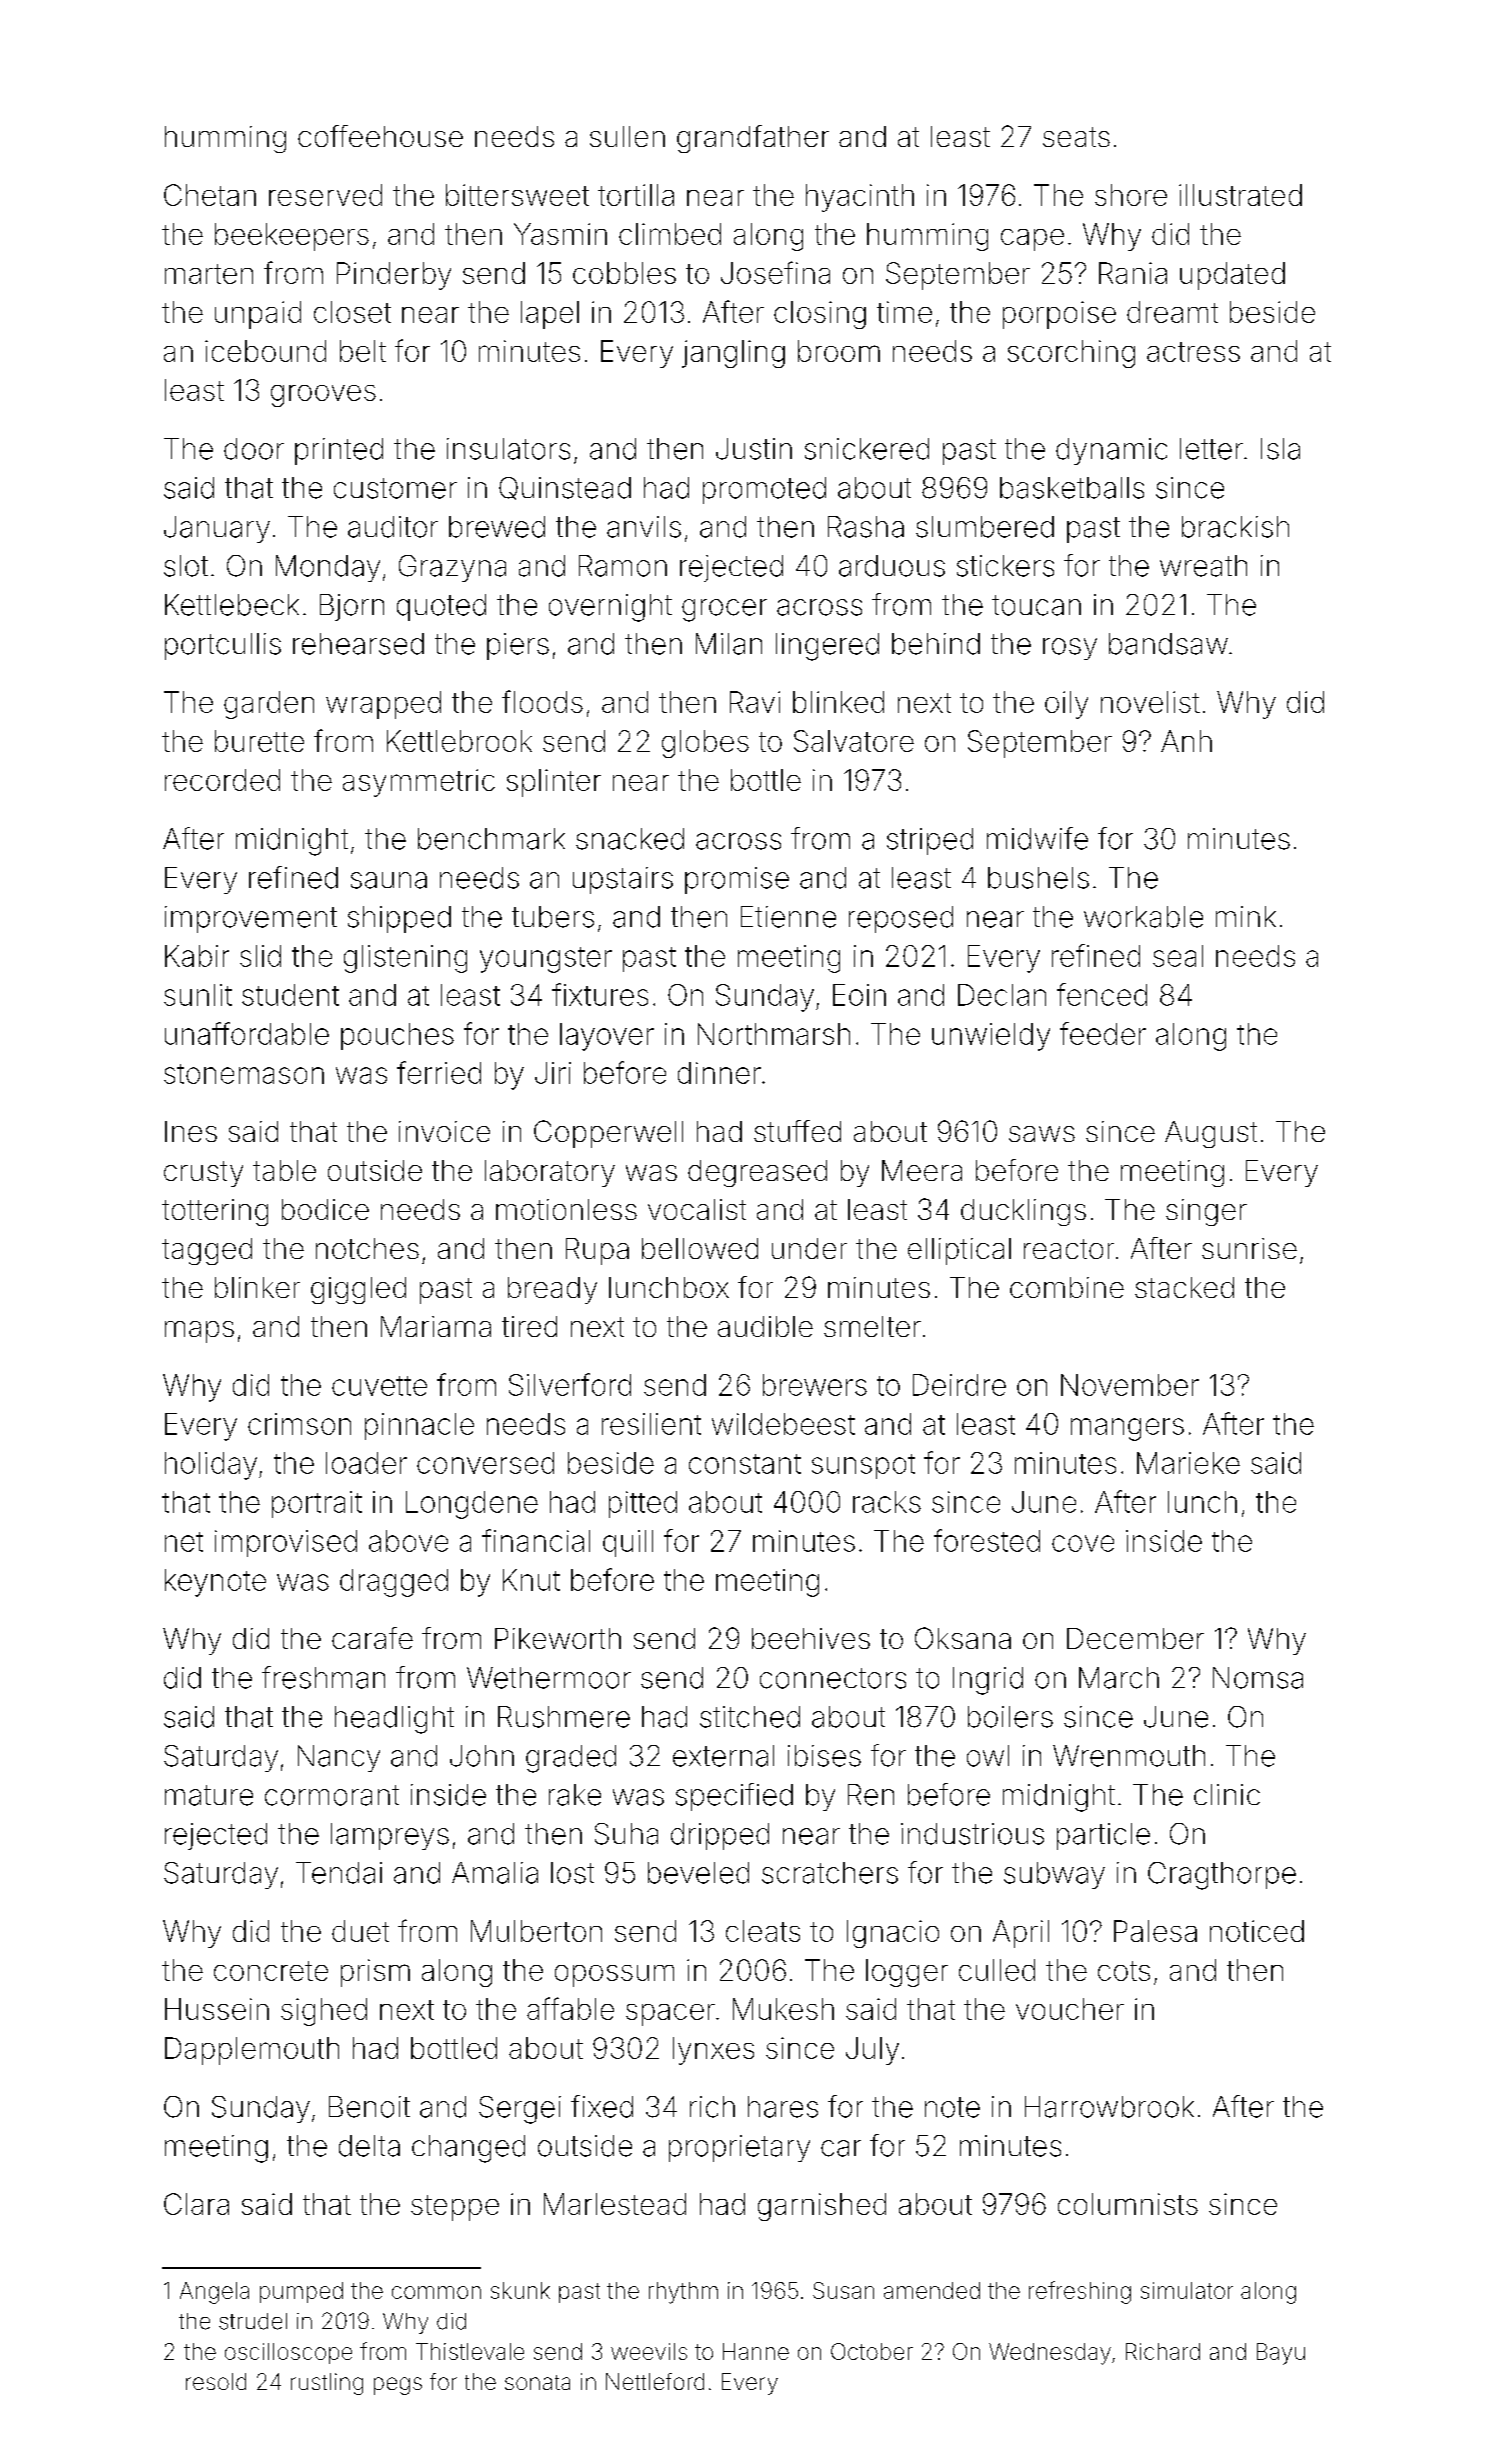 This screenshot has height=2464, width=1496. Describe the element at coordinates (210, 195) in the screenshot. I see `Chetan` at that location.
